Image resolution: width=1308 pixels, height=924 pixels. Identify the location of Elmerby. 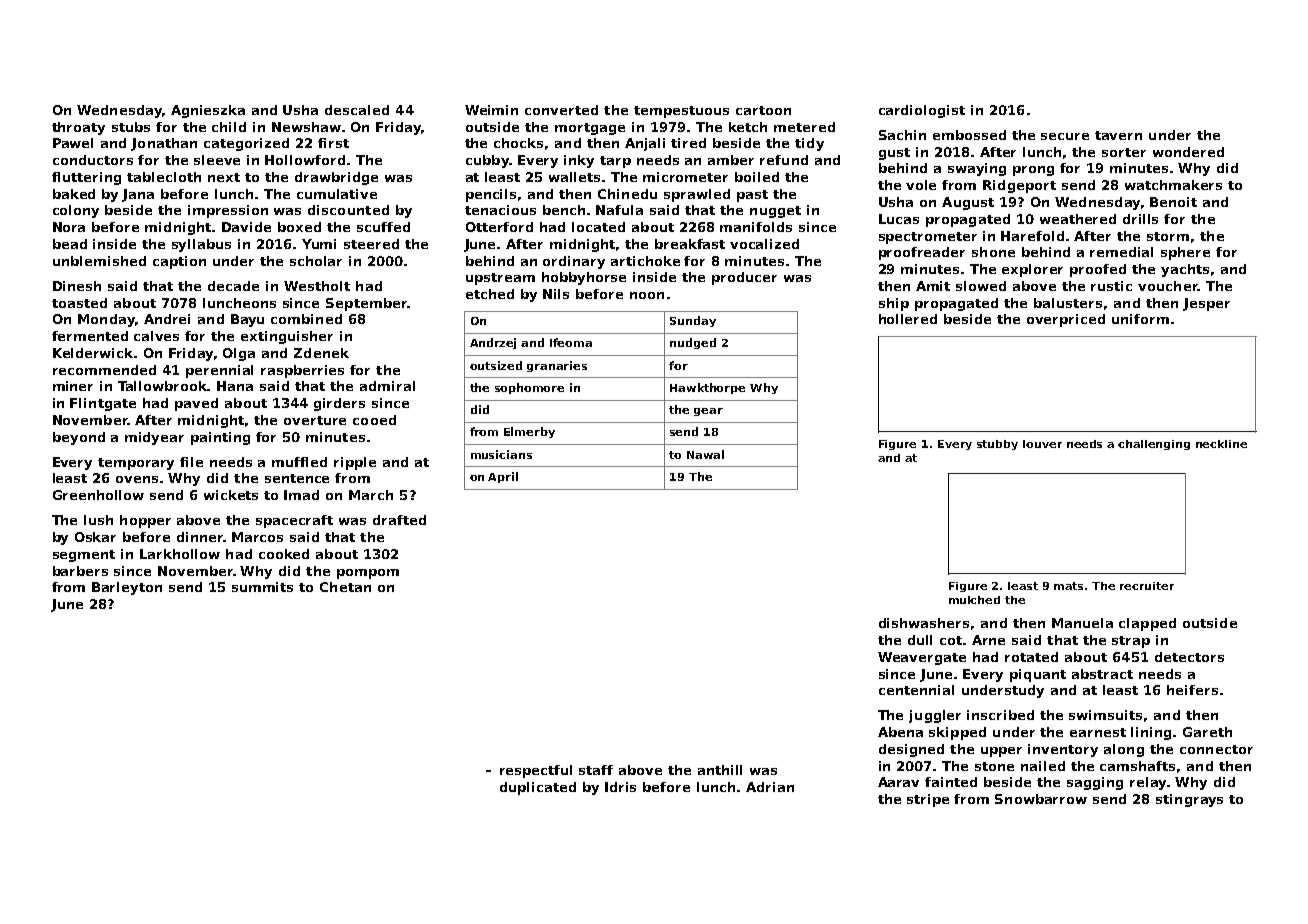
(529, 432).
